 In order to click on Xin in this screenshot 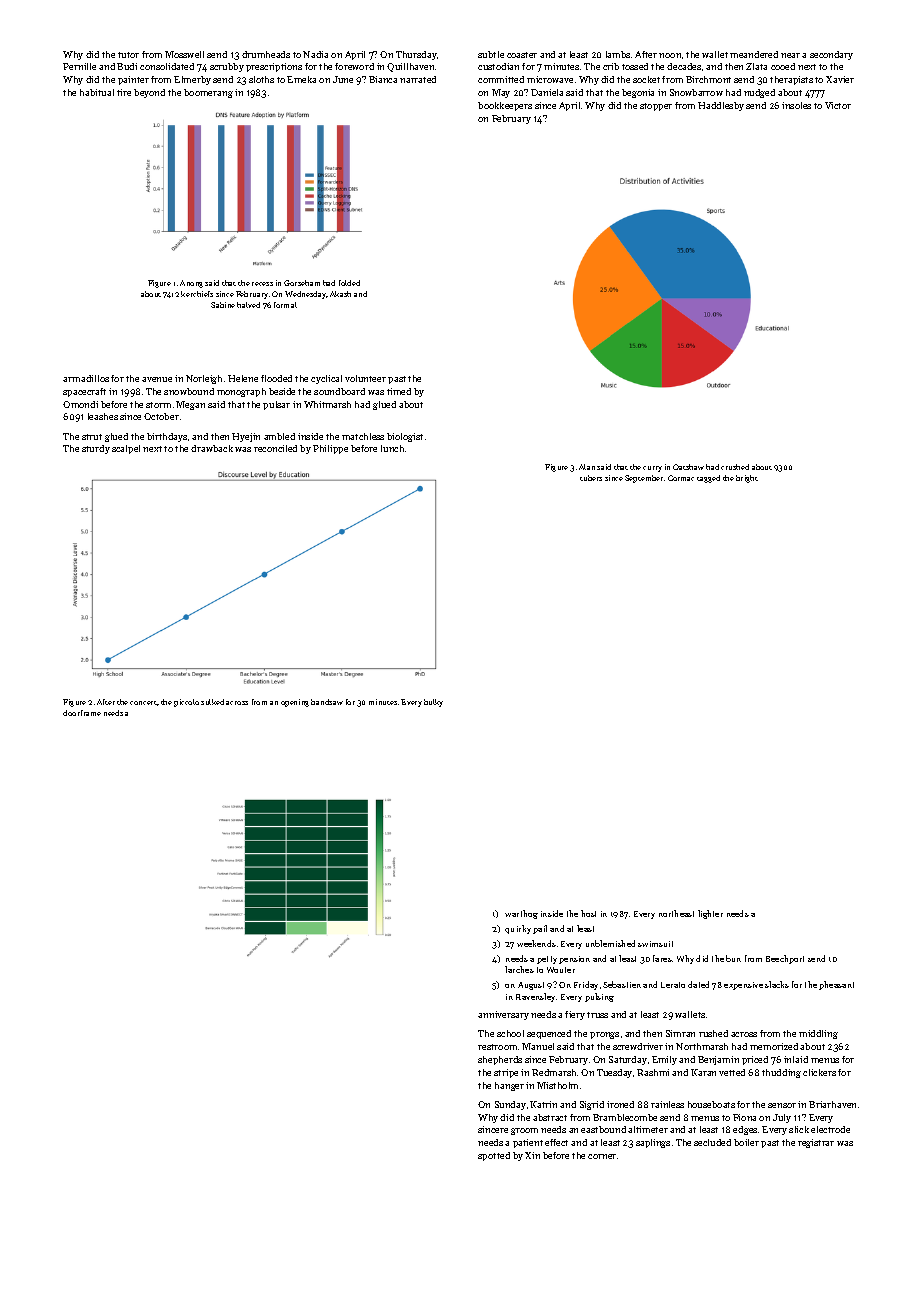, I will do `click(532, 1155)`.
